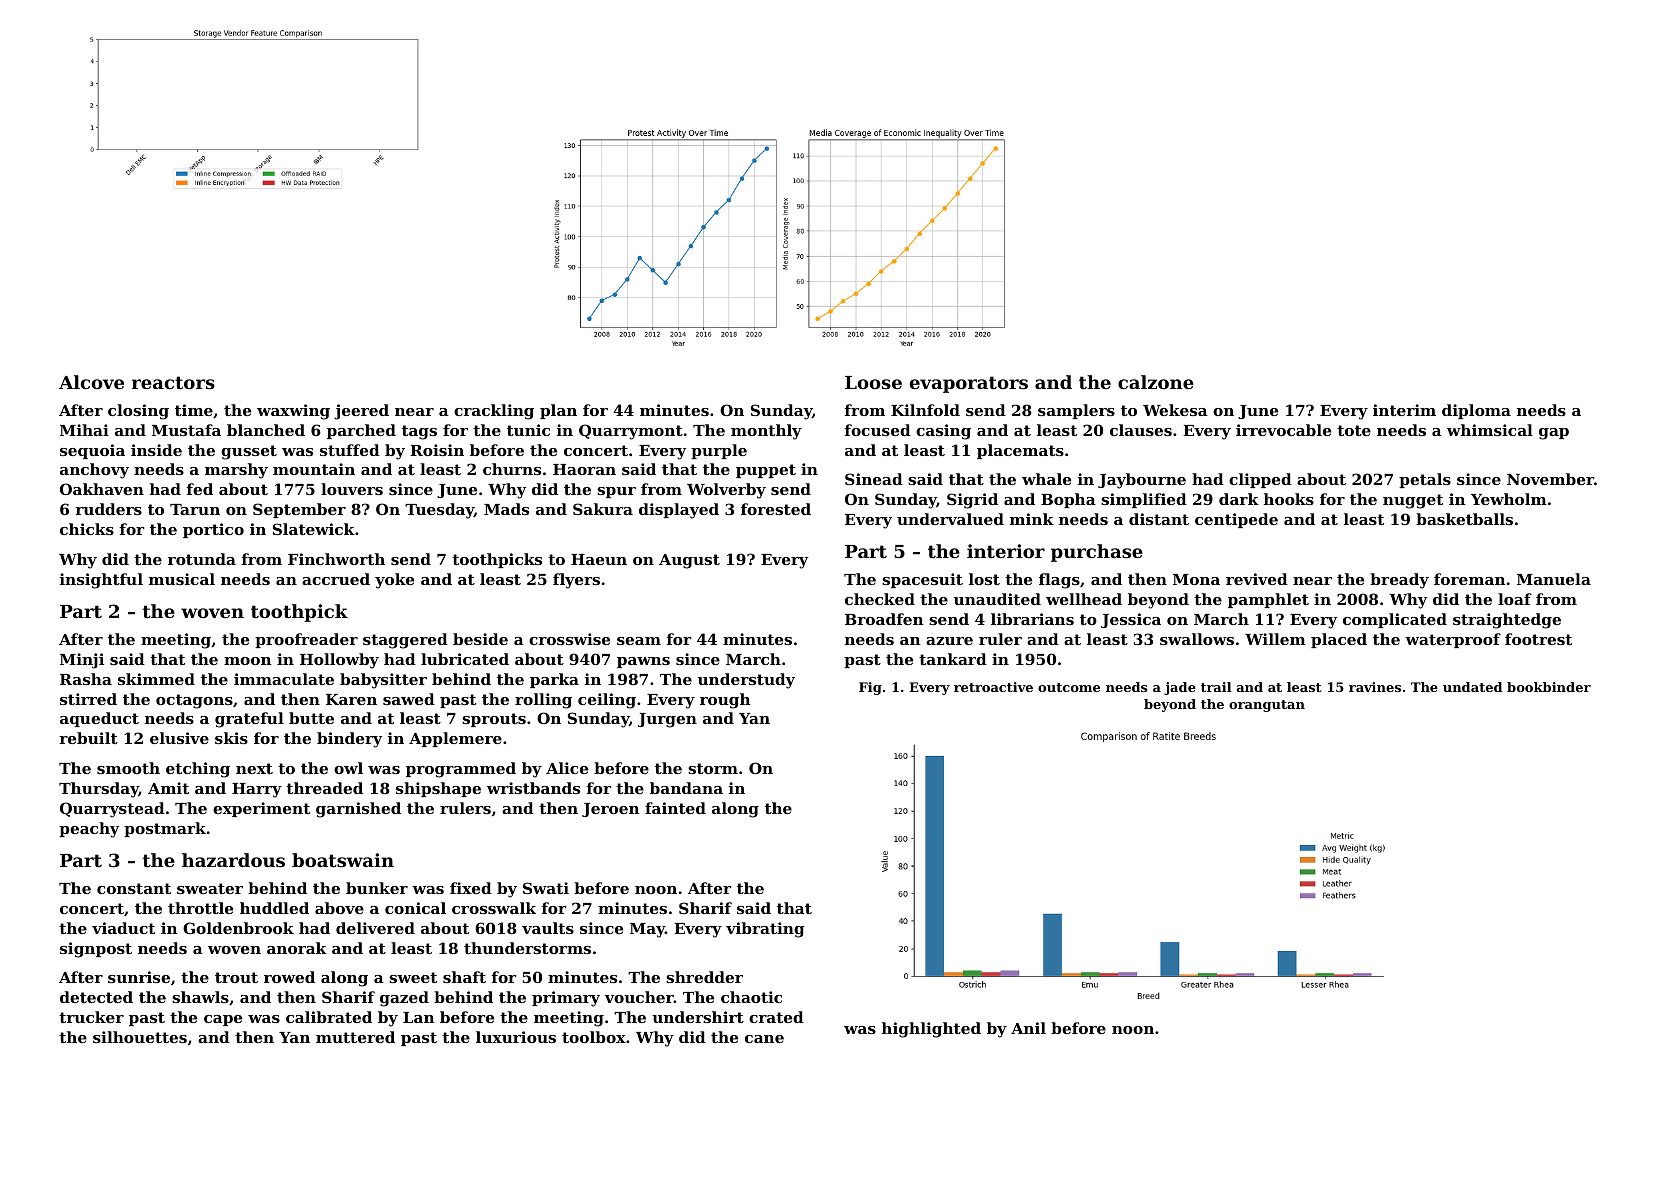 The image size is (1664, 1177). I want to click on Amit, so click(168, 788).
